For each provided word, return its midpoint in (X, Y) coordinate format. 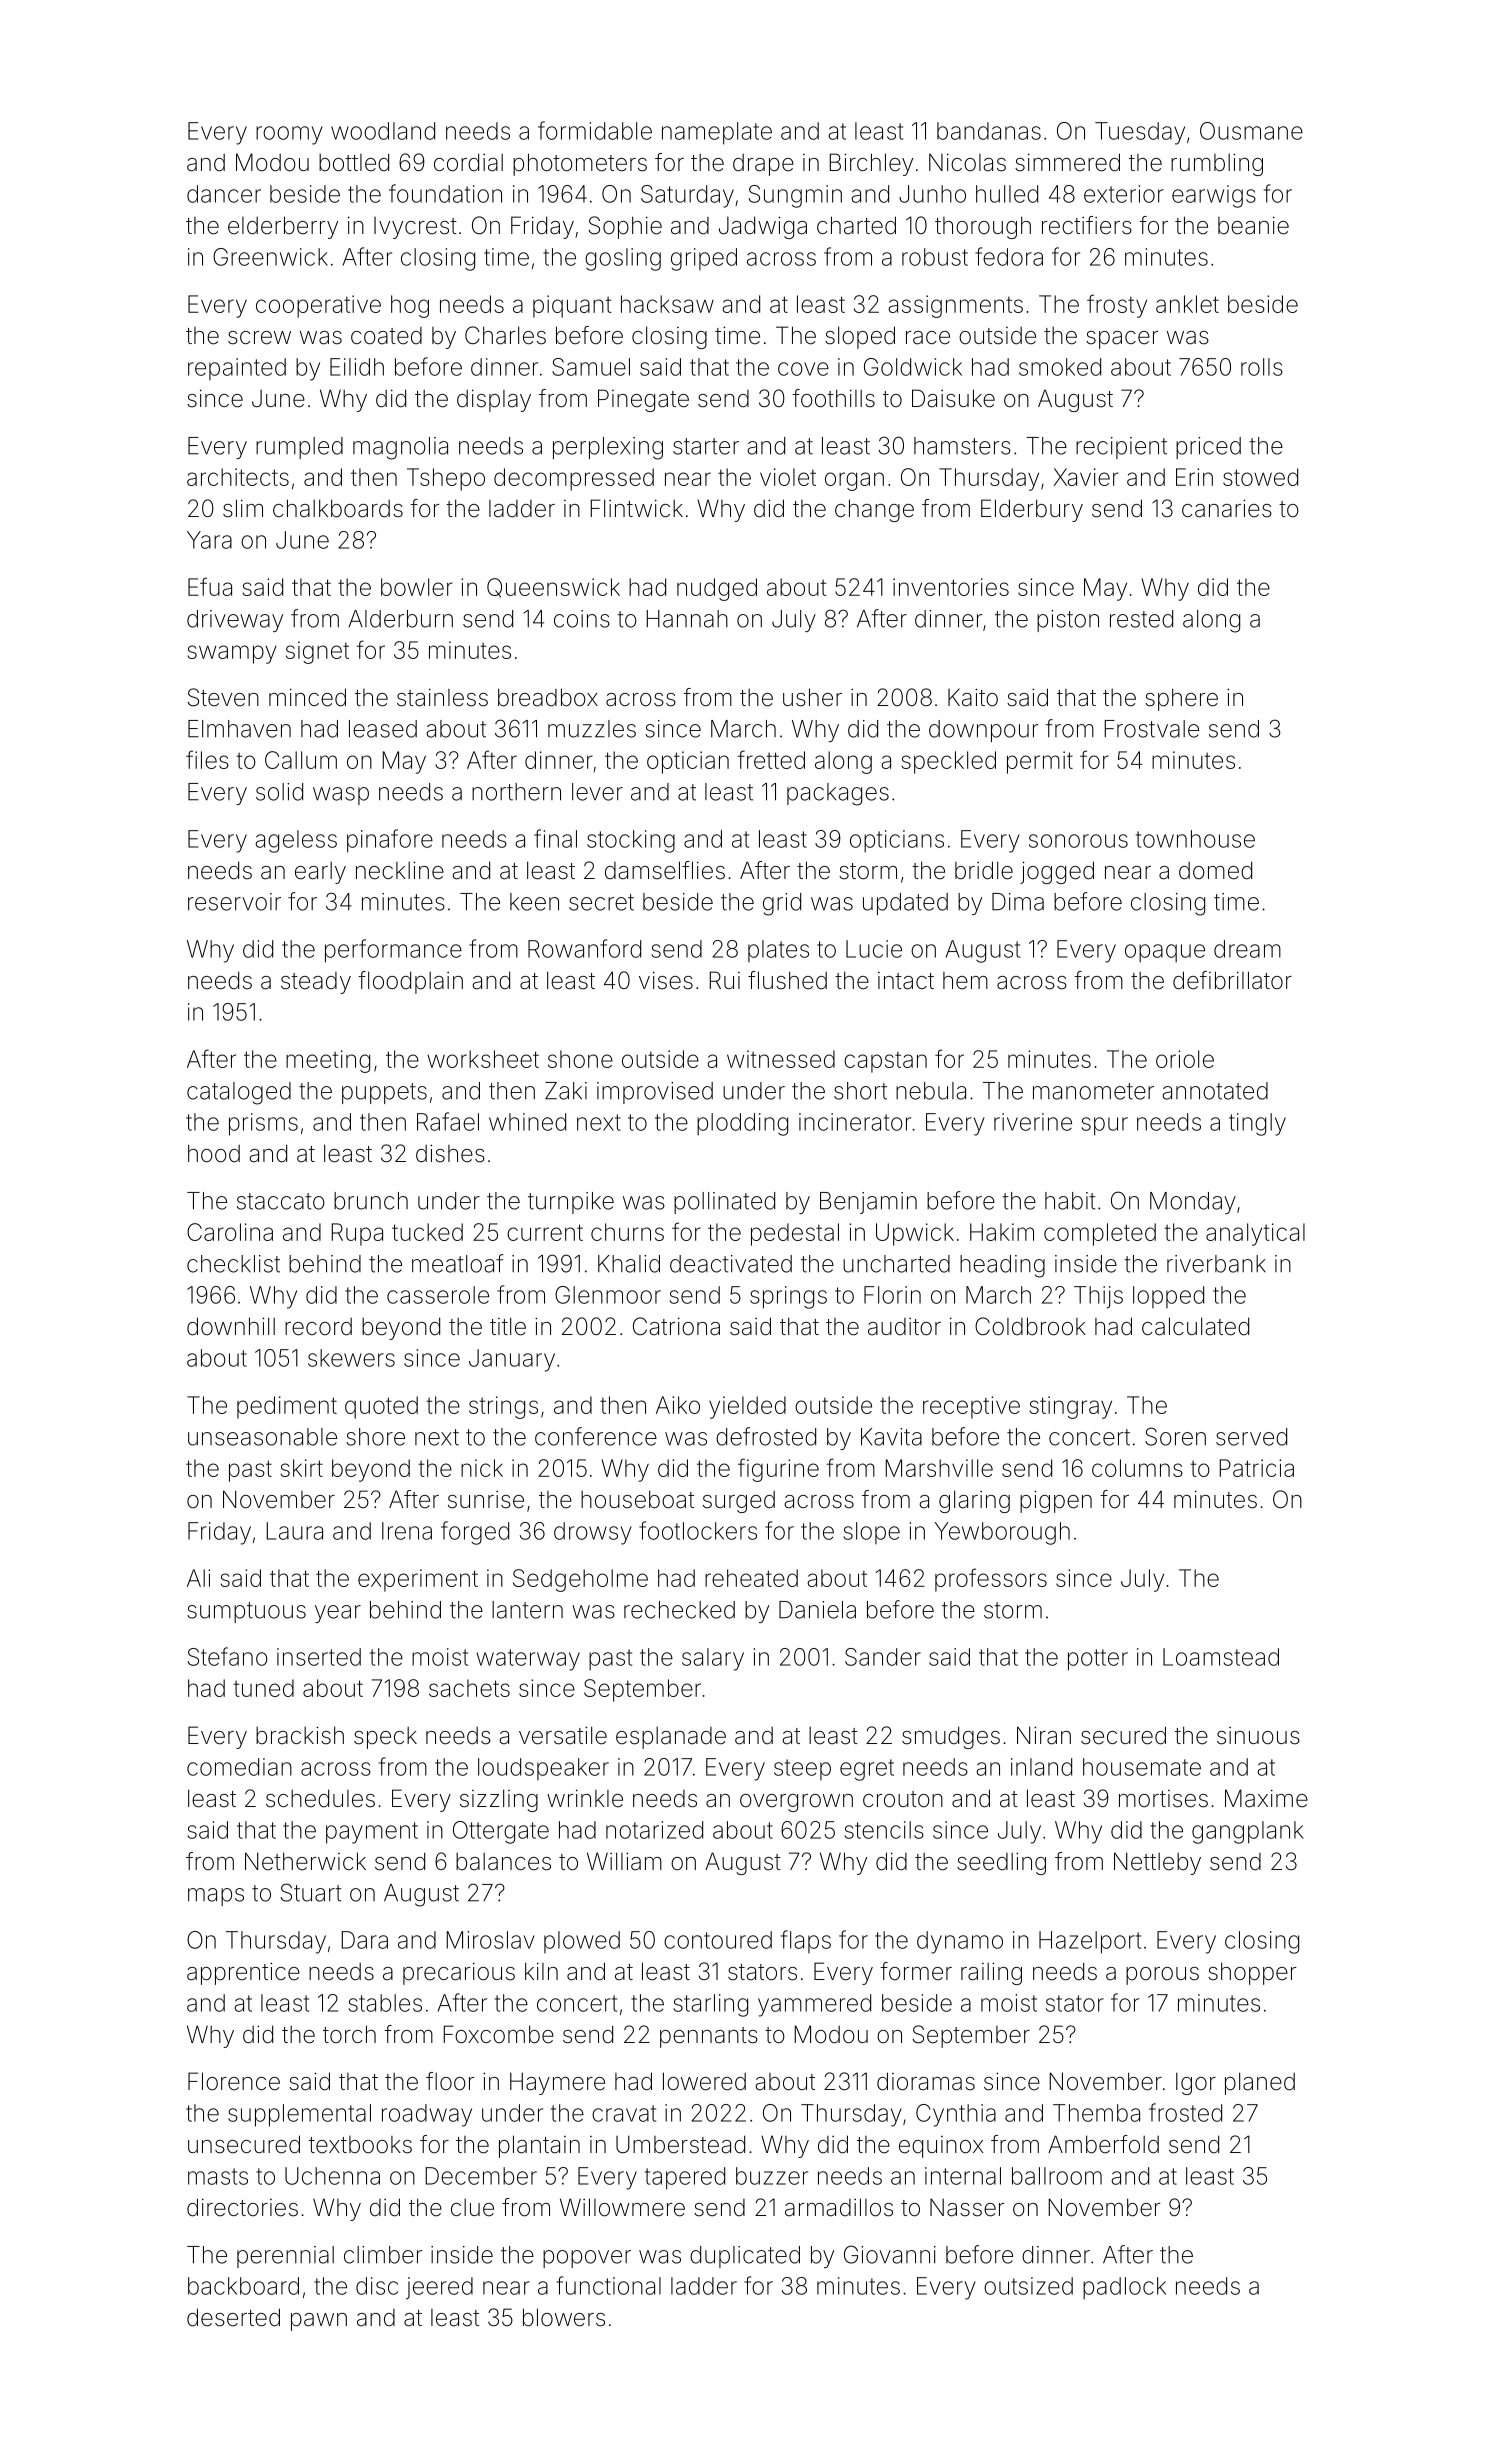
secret (601, 902)
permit (1040, 762)
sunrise (486, 1500)
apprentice (243, 1973)
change (874, 510)
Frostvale (1151, 729)
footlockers (698, 1530)
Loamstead (1221, 1657)
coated (386, 336)
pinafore (390, 841)
